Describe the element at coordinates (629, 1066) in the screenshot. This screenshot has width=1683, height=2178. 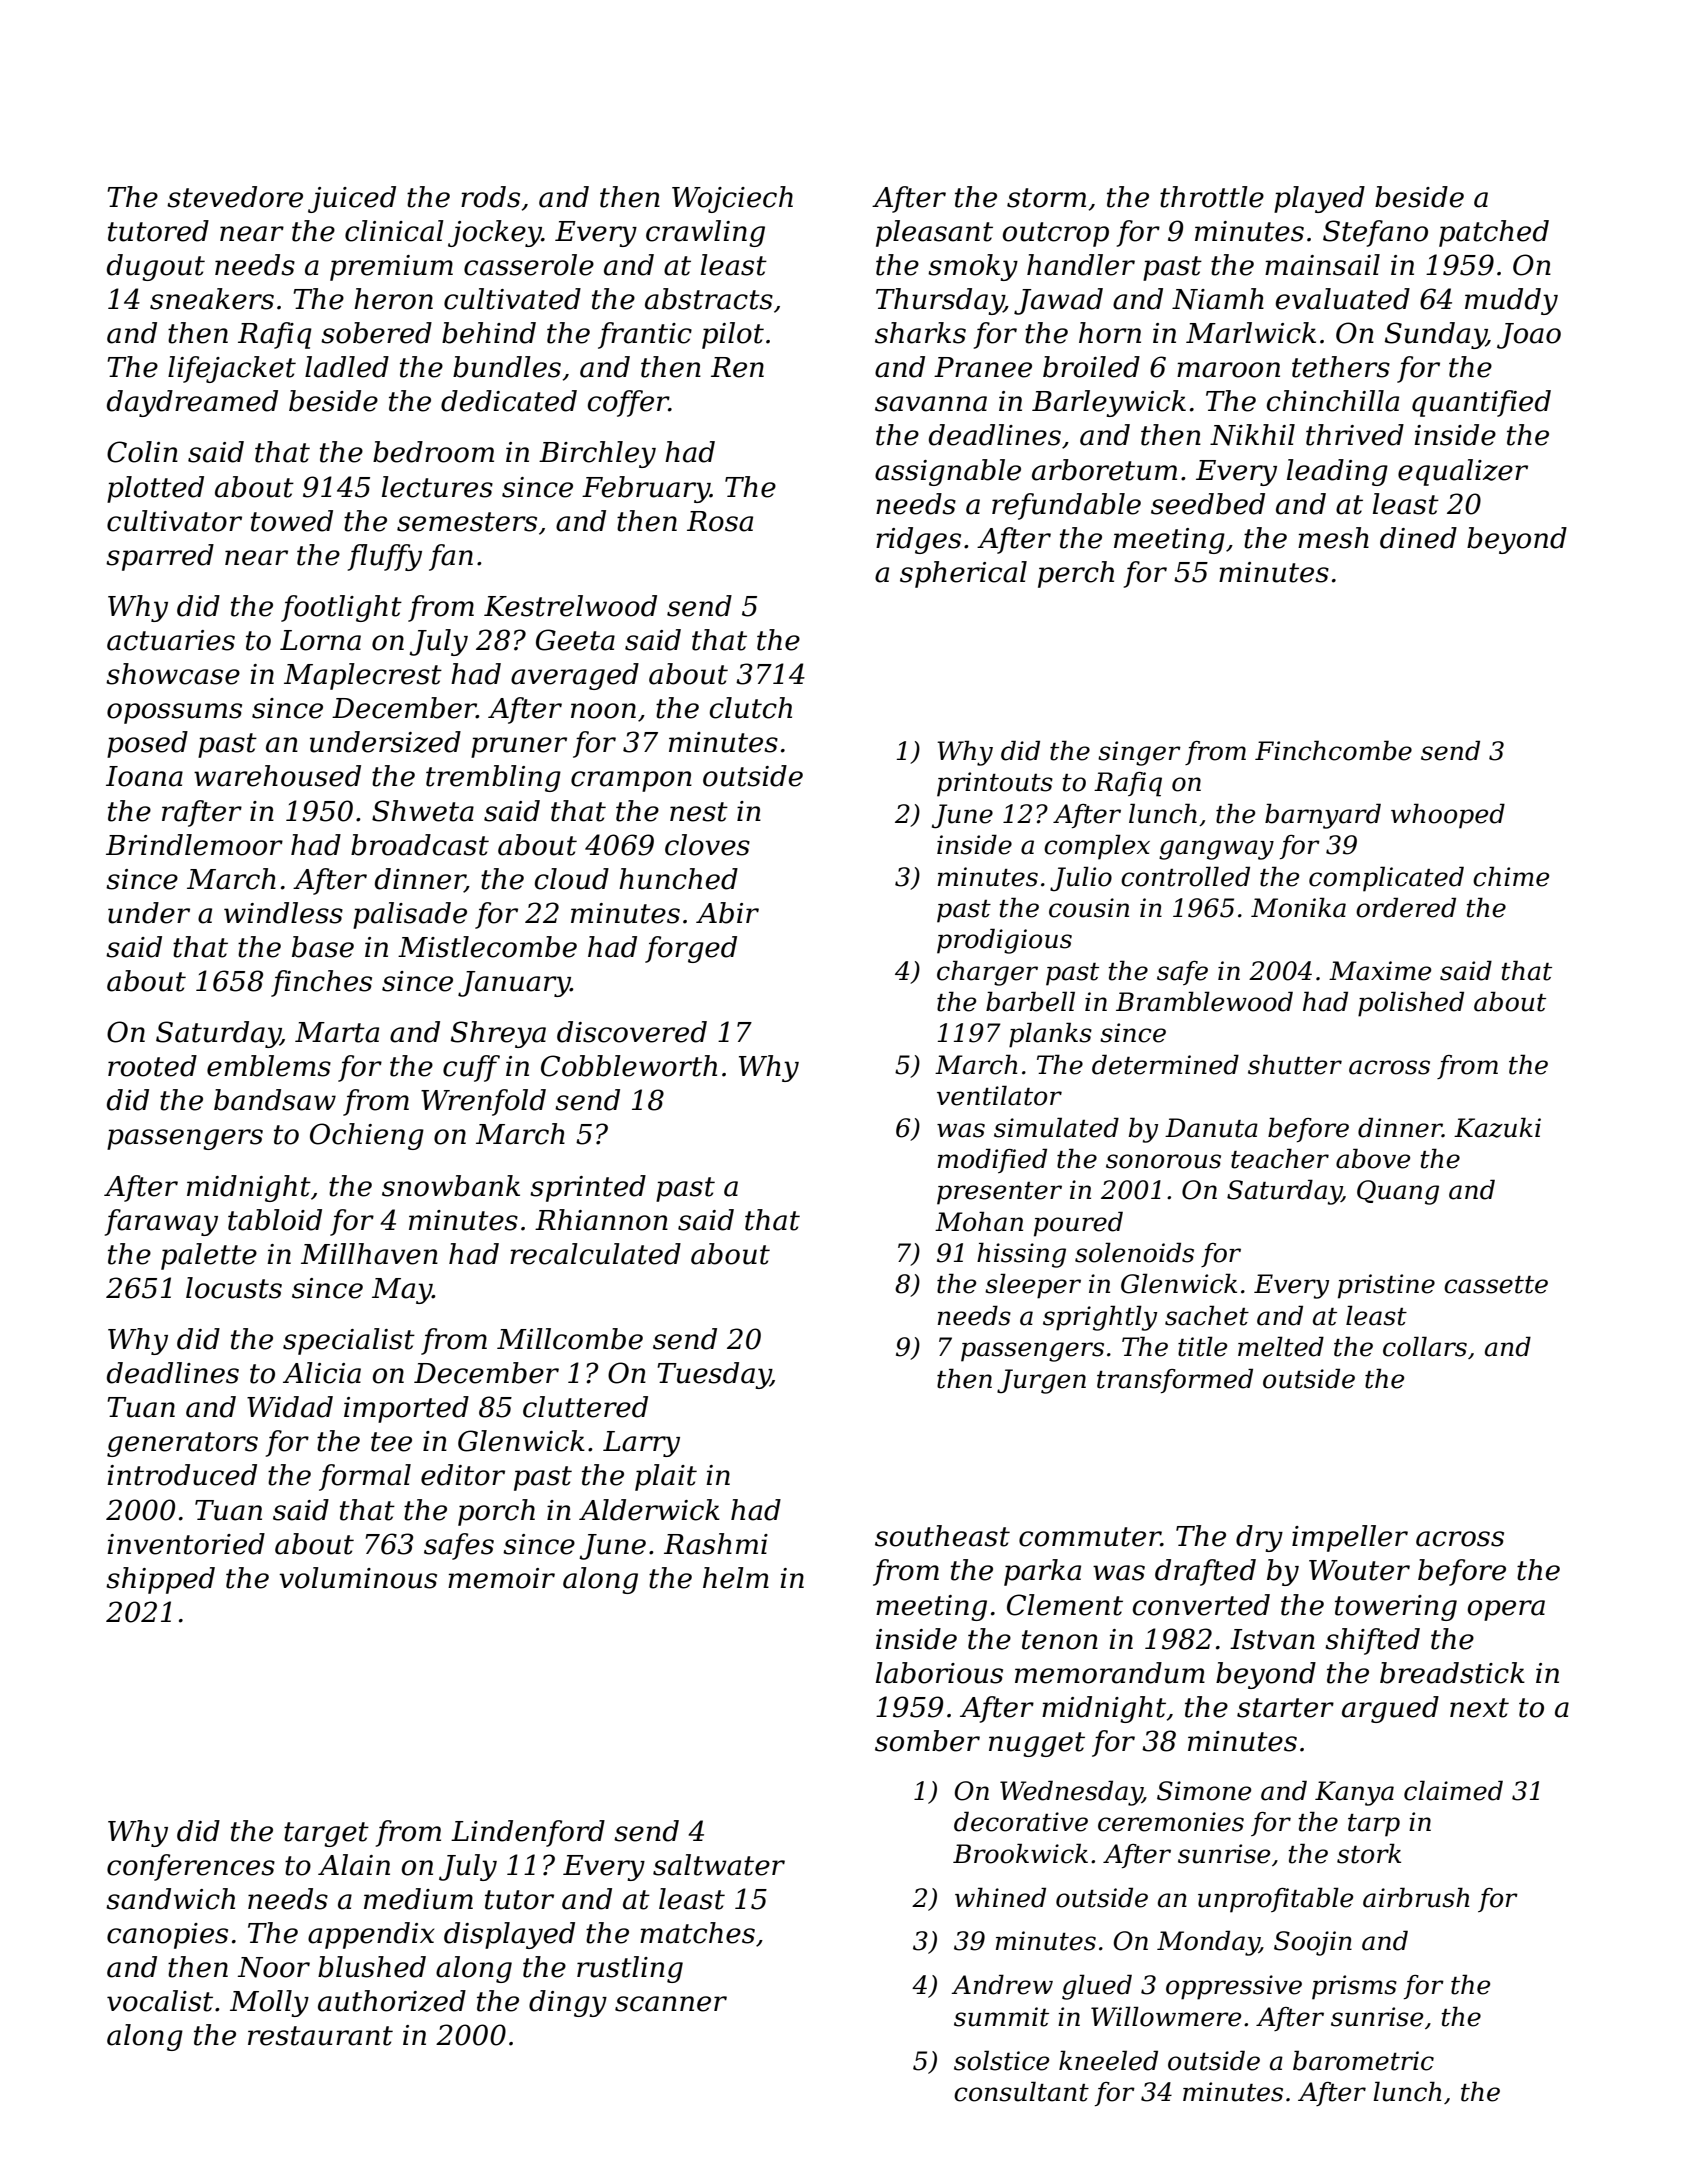
I see `Cobbleworth` at that location.
